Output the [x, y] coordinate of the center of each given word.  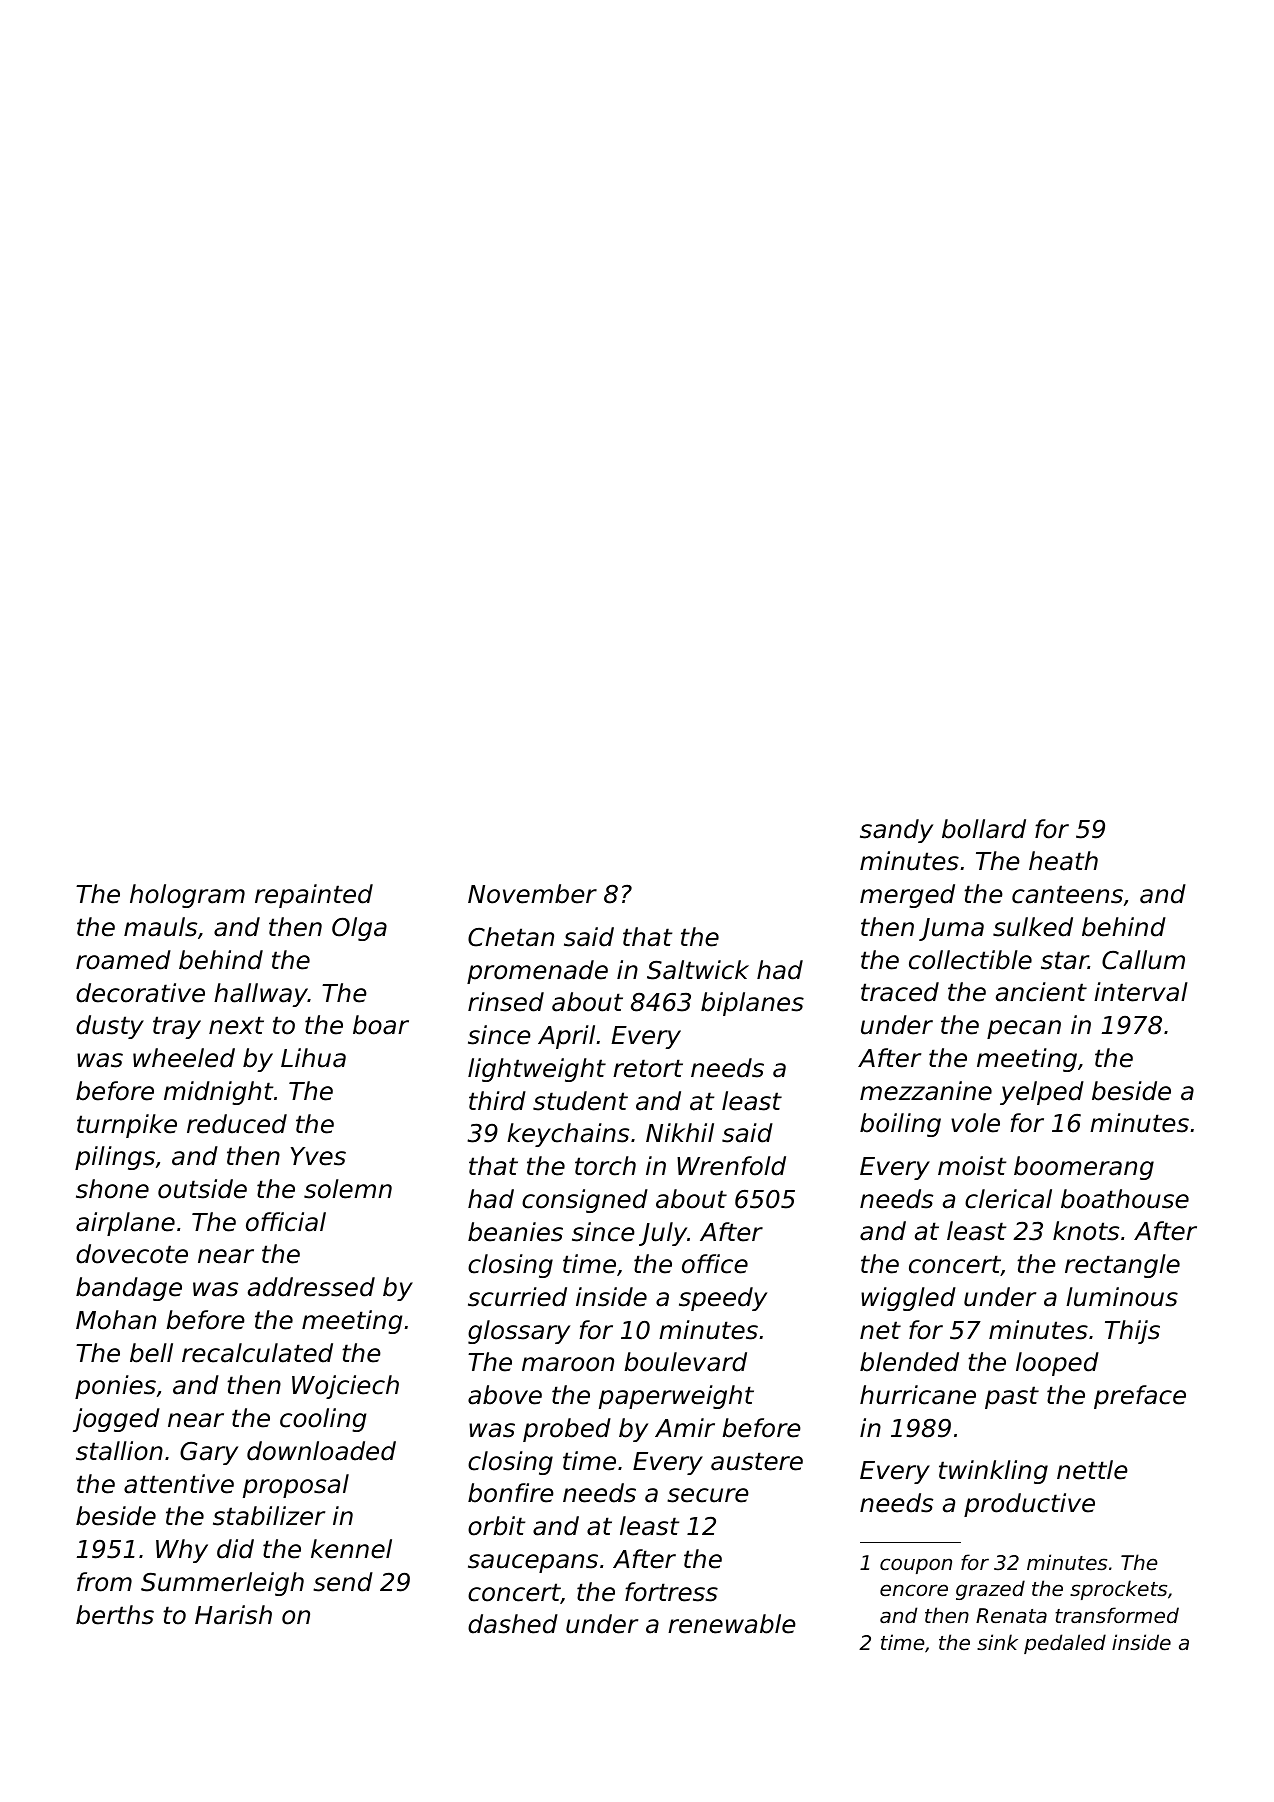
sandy [896, 831]
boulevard [685, 1362]
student [580, 1101]
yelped [1042, 1093]
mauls [160, 927]
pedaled [1065, 1644]
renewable [732, 1624]
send [343, 1582]
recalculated [257, 1353]
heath [1063, 861]
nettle [1092, 1470]
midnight [218, 1093]
